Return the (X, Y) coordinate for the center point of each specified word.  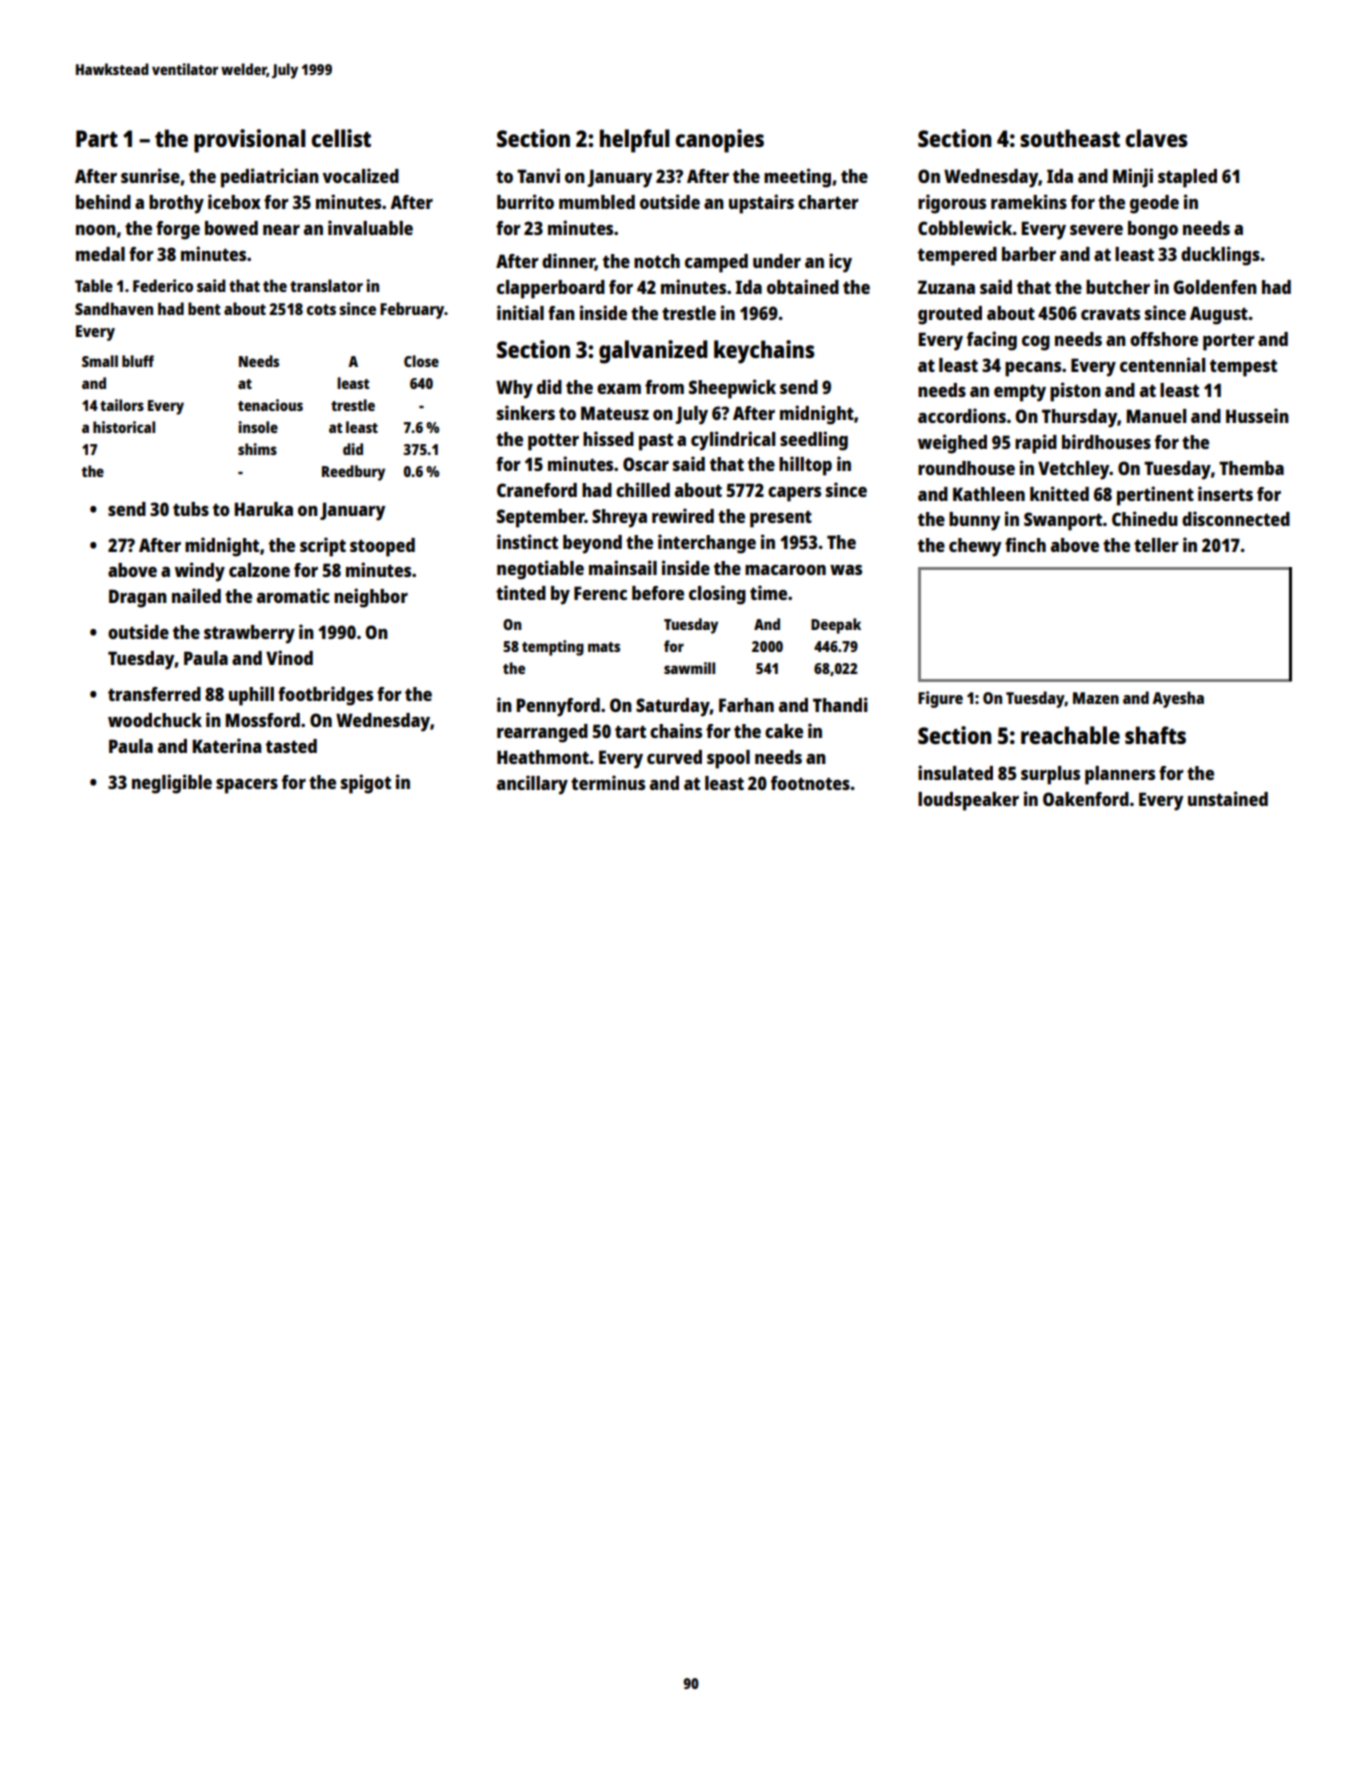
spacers (247, 786)
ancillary (532, 785)
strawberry (249, 634)
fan (561, 313)
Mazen (1096, 698)
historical (124, 427)
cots (321, 309)
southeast (1070, 138)
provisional (250, 141)
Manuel (1156, 416)
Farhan (746, 705)
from (664, 387)
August (1219, 315)
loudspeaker (968, 801)
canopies (719, 141)
